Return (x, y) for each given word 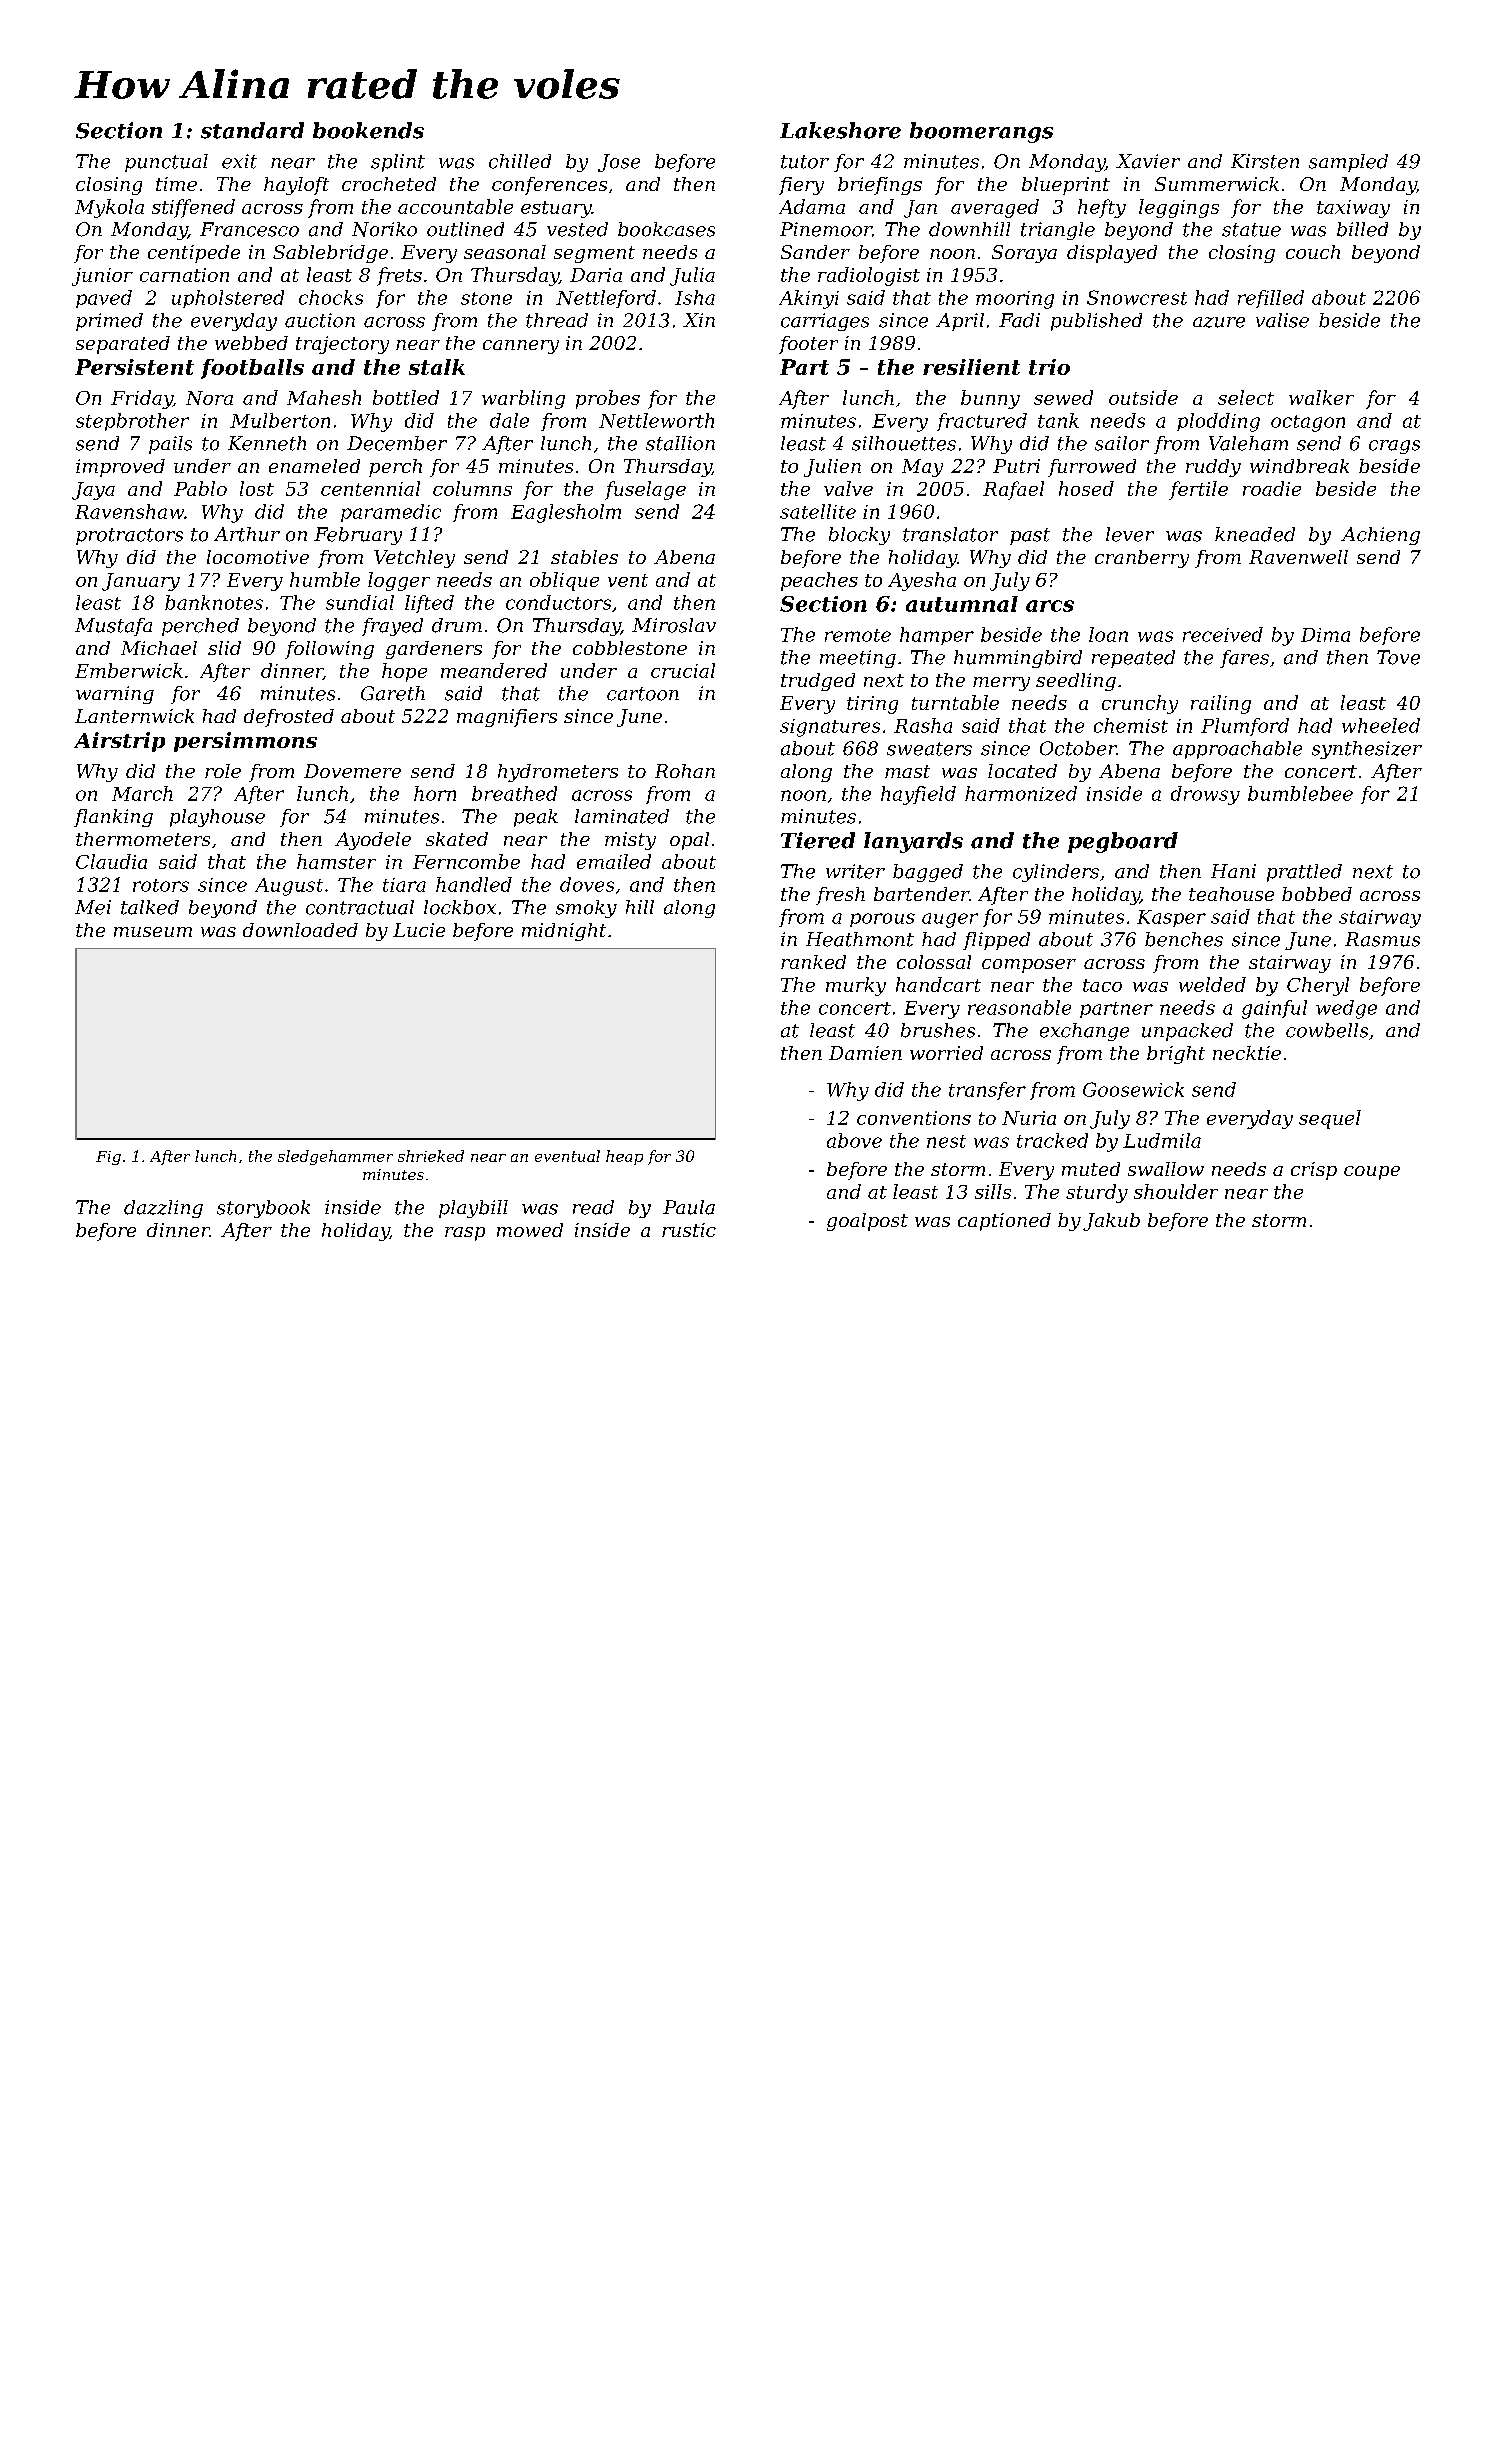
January (141, 582)
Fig (108, 1158)
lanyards (913, 842)
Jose (619, 163)
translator (950, 534)
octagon (1308, 423)
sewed (1063, 397)
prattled (1304, 873)
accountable (455, 206)
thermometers (143, 839)
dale (509, 420)
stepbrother (132, 422)
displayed (1112, 254)
